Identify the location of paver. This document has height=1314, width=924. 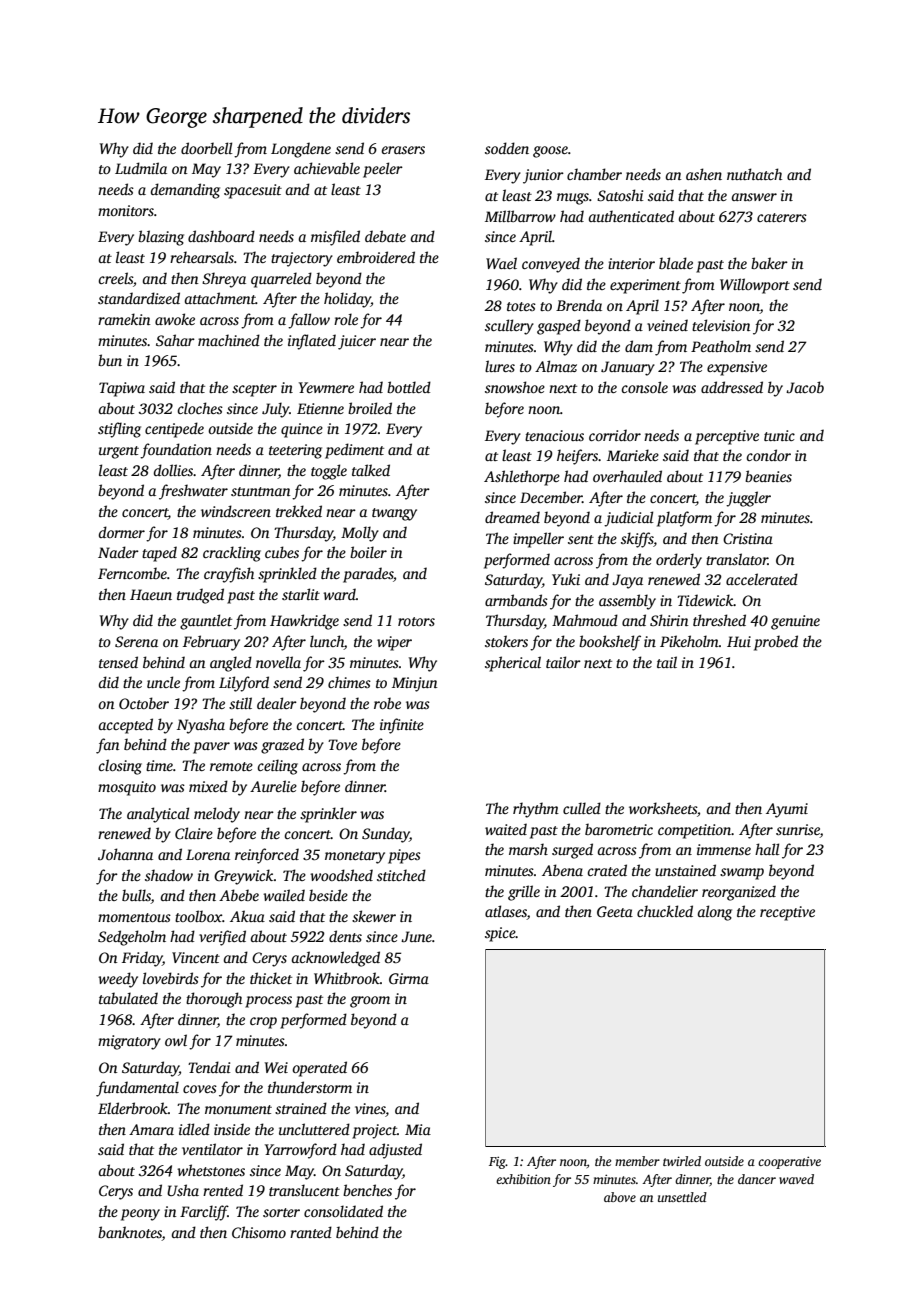
(211, 748).
